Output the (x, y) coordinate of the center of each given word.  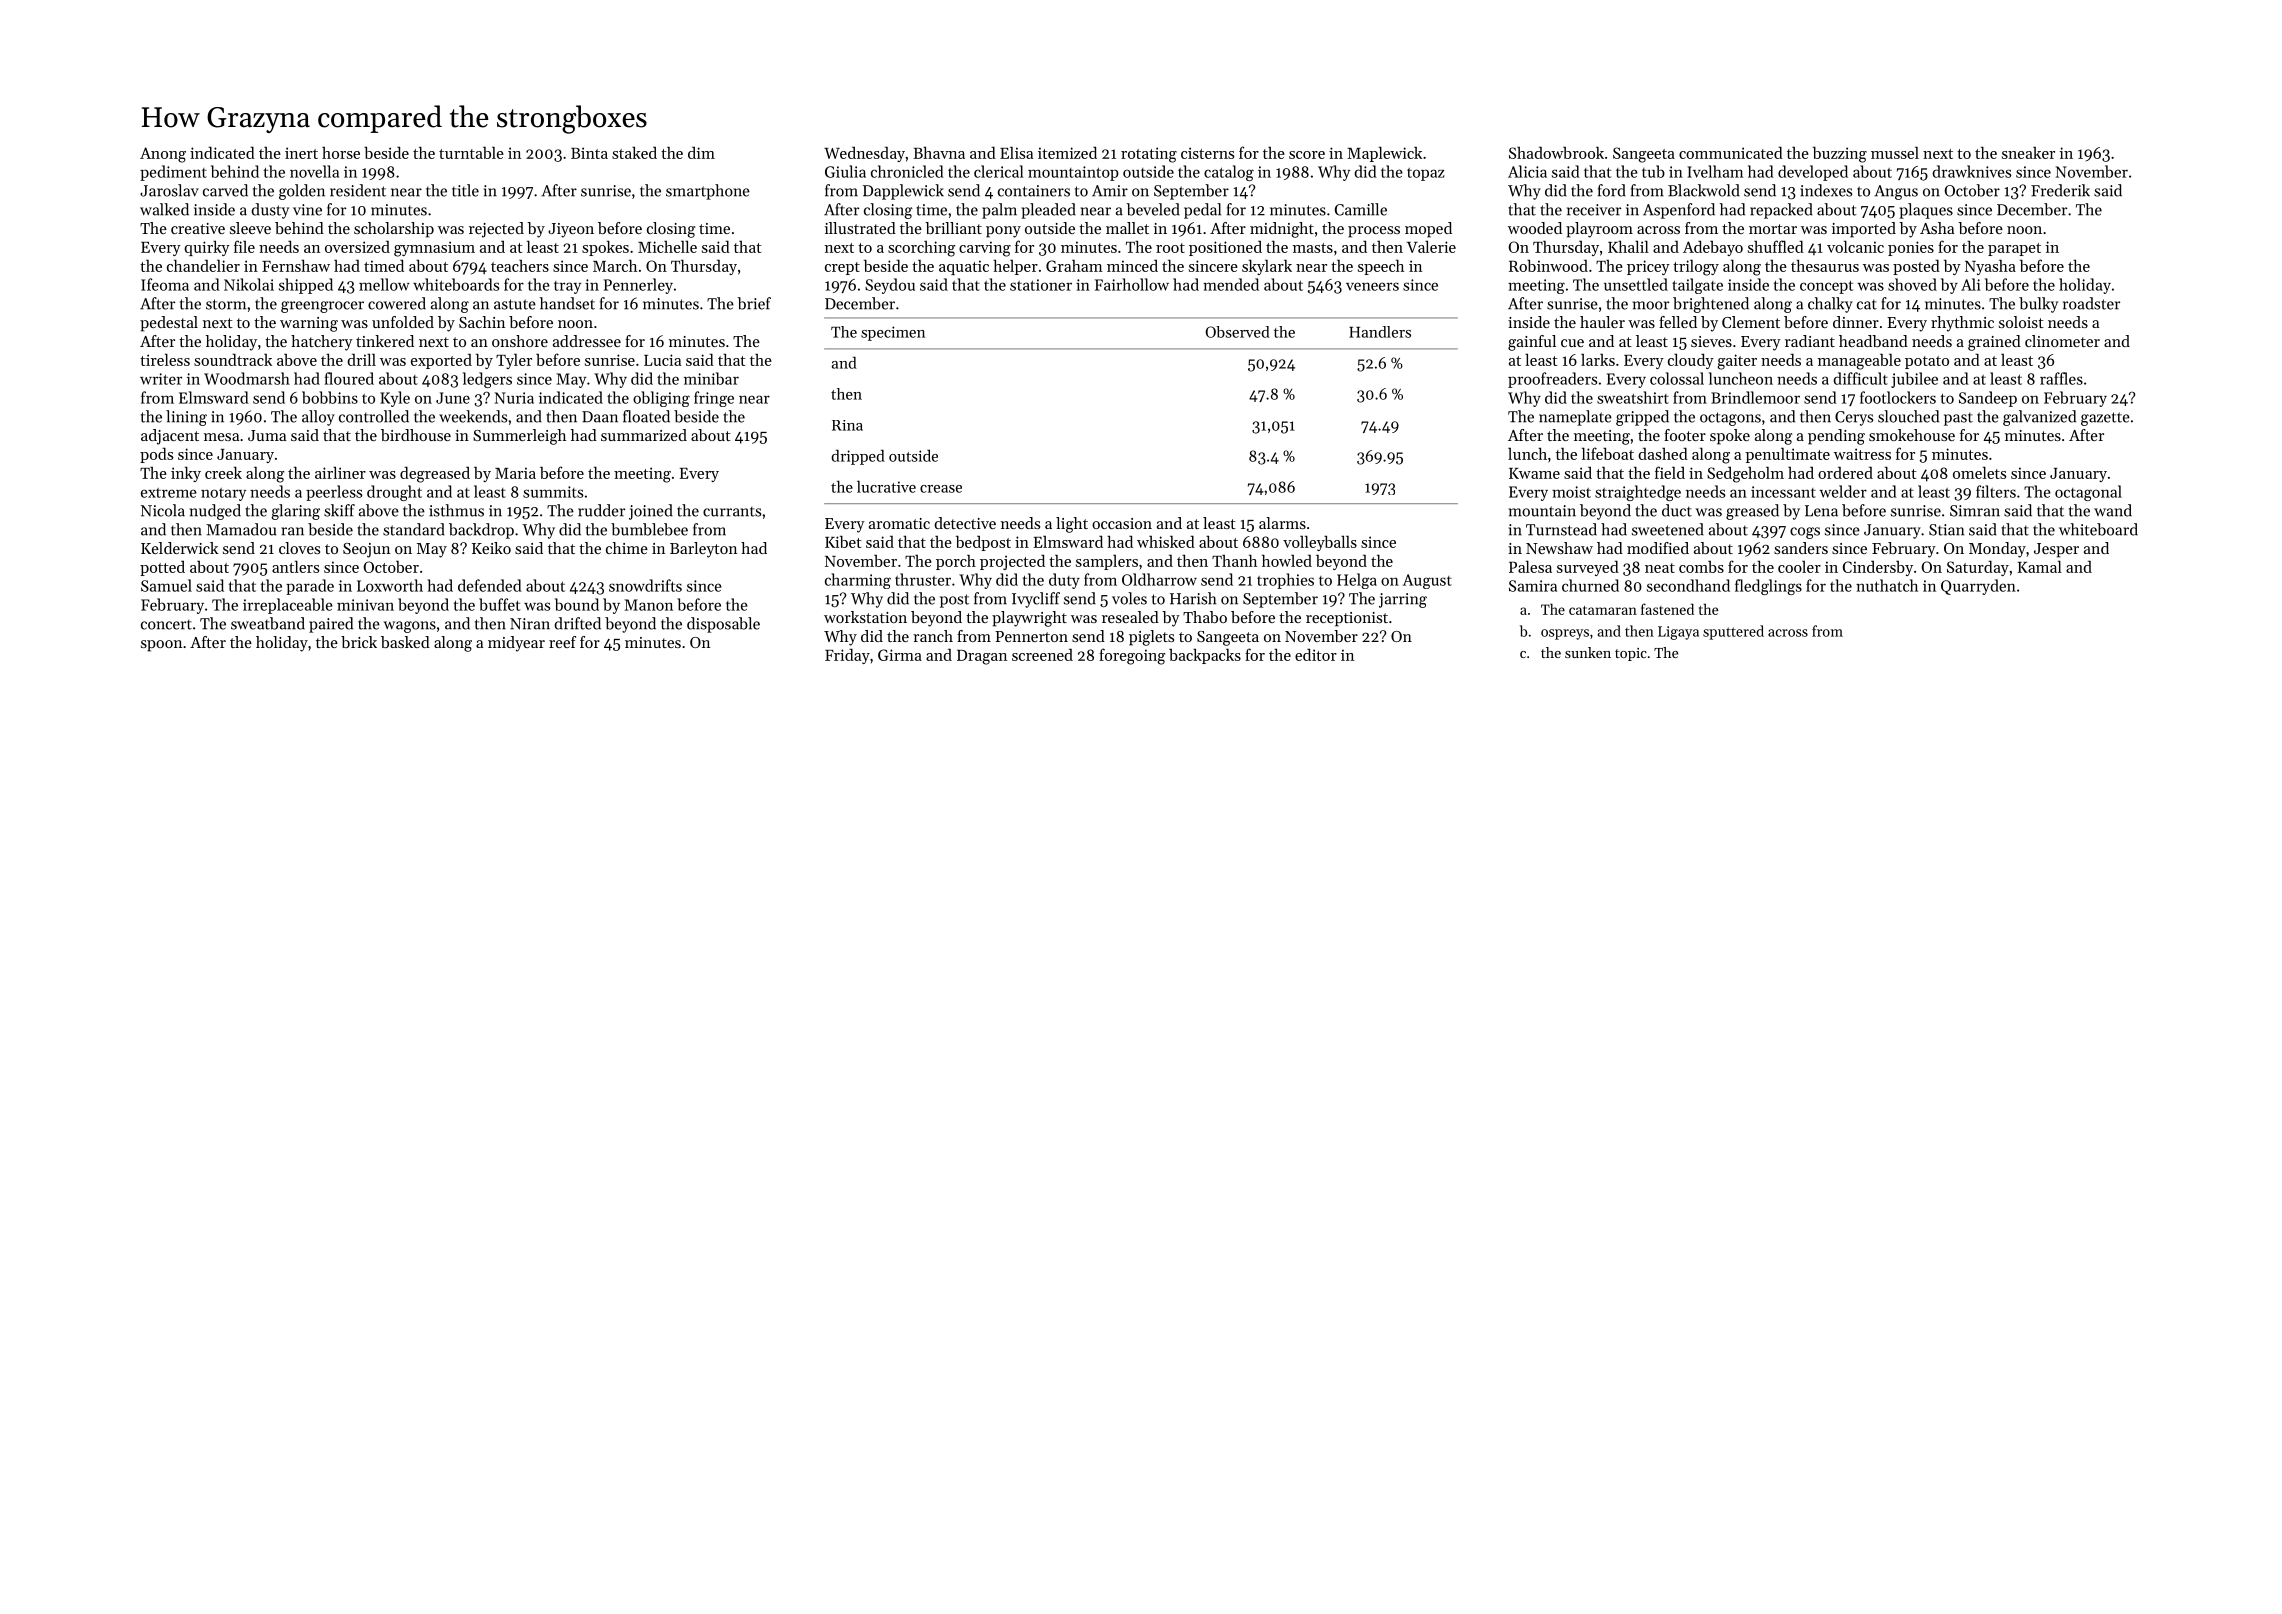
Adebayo (1713, 248)
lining (186, 418)
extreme (169, 493)
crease (941, 489)
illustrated (860, 228)
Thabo (1205, 617)
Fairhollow (1132, 284)
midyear (516, 644)
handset (567, 303)
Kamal (2039, 566)
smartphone (708, 192)
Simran (1975, 511)
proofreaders (1552, 380)
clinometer (2062, 341)
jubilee (1914, 380)
